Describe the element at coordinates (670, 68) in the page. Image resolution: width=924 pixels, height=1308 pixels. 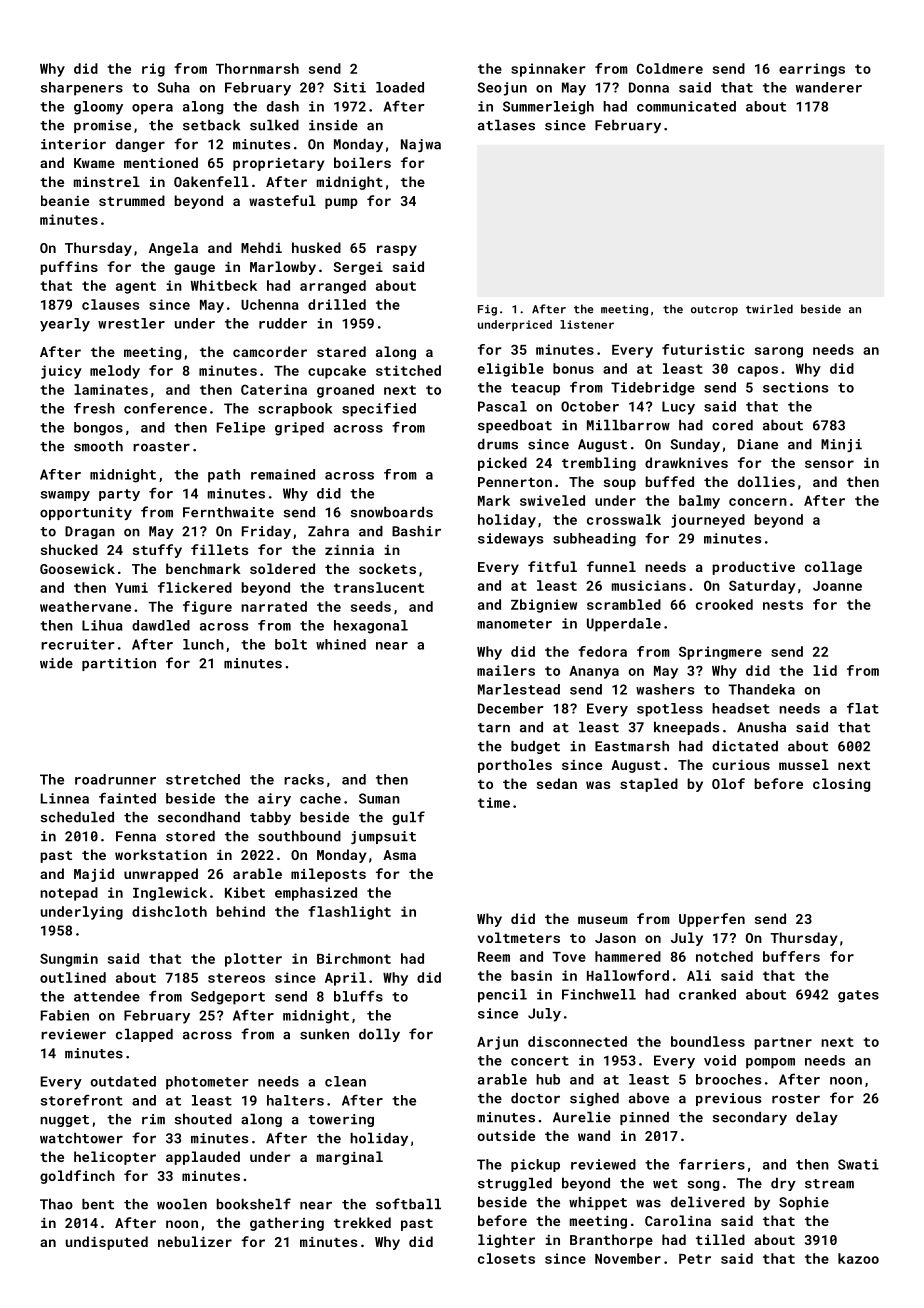
I see `Coldmere` at that location.
